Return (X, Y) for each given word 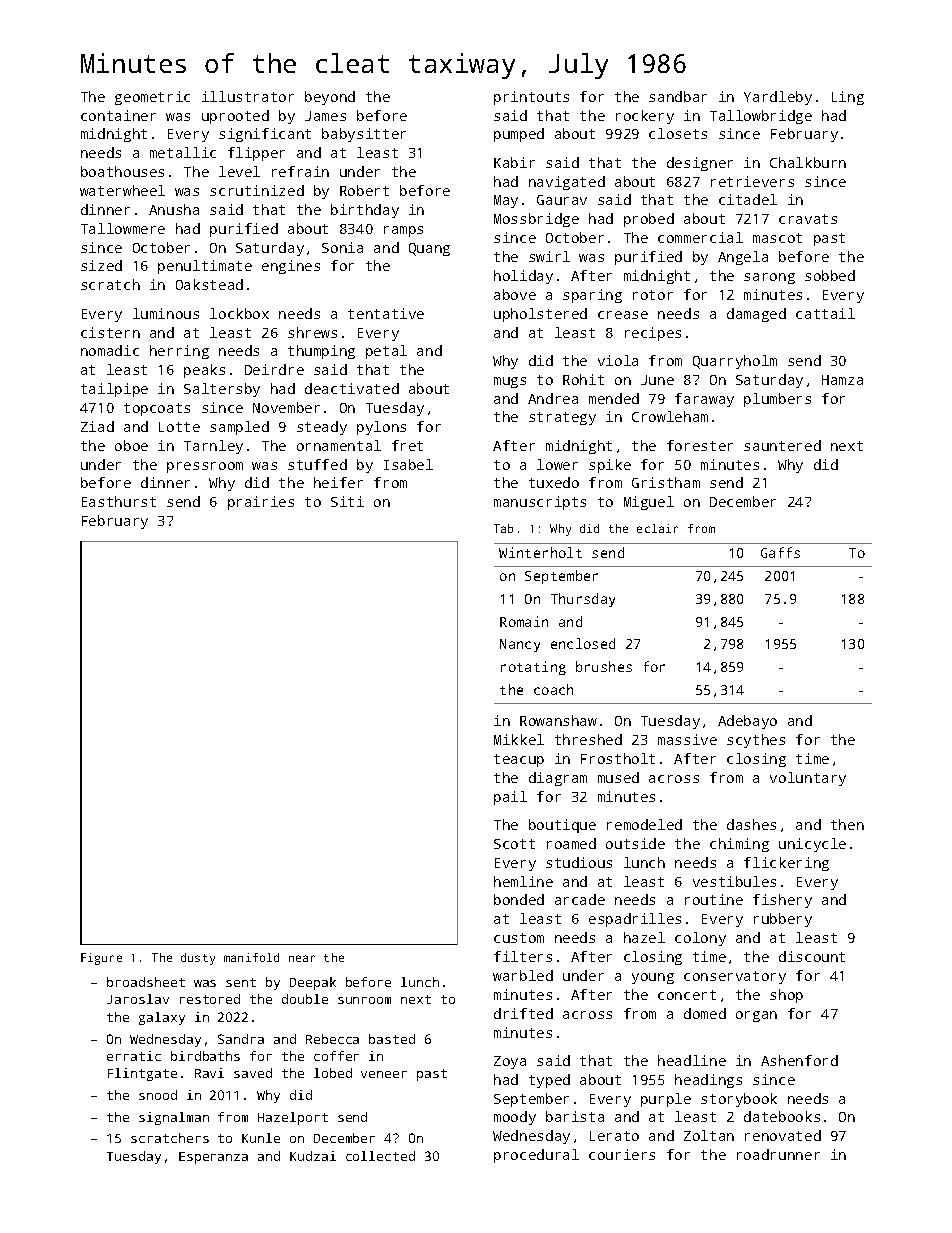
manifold (251, 957)
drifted (523, 1013)
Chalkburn (808, 162)
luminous (166, 313)
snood (158, 1095)
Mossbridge (536, 220)
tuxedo (554, 482)
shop (786, 996)
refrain (300, 171)
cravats (808, 219)
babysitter (364, 135)
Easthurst (119, 501)
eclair (657, 528)
